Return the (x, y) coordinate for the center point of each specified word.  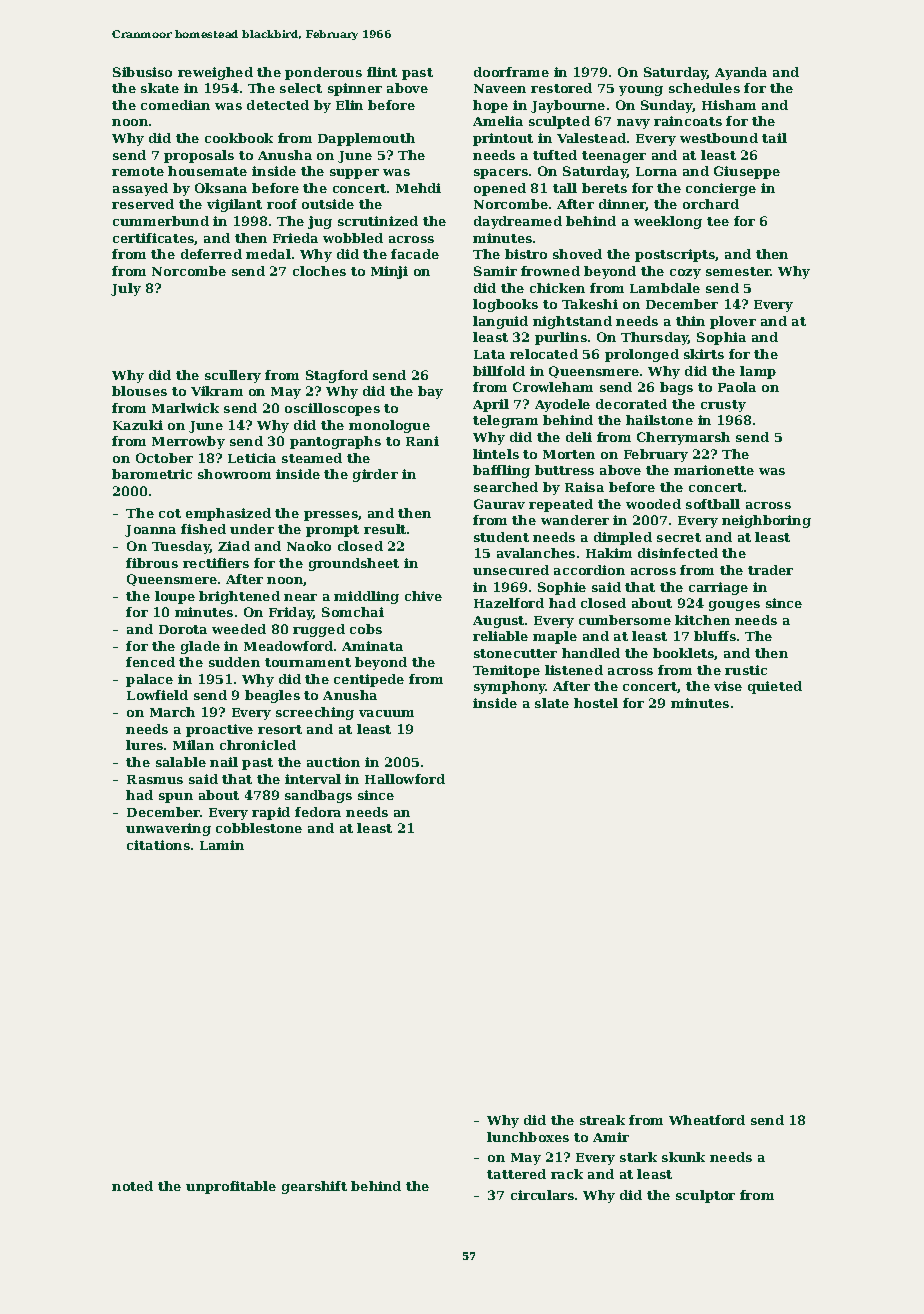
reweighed (215, 73)
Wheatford (707, 1120)
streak (602, 1120)
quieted (775, 687)
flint (382, 72)
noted (132, 1186)
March (172, 712)
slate (552, 703)
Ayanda (741, 73)
